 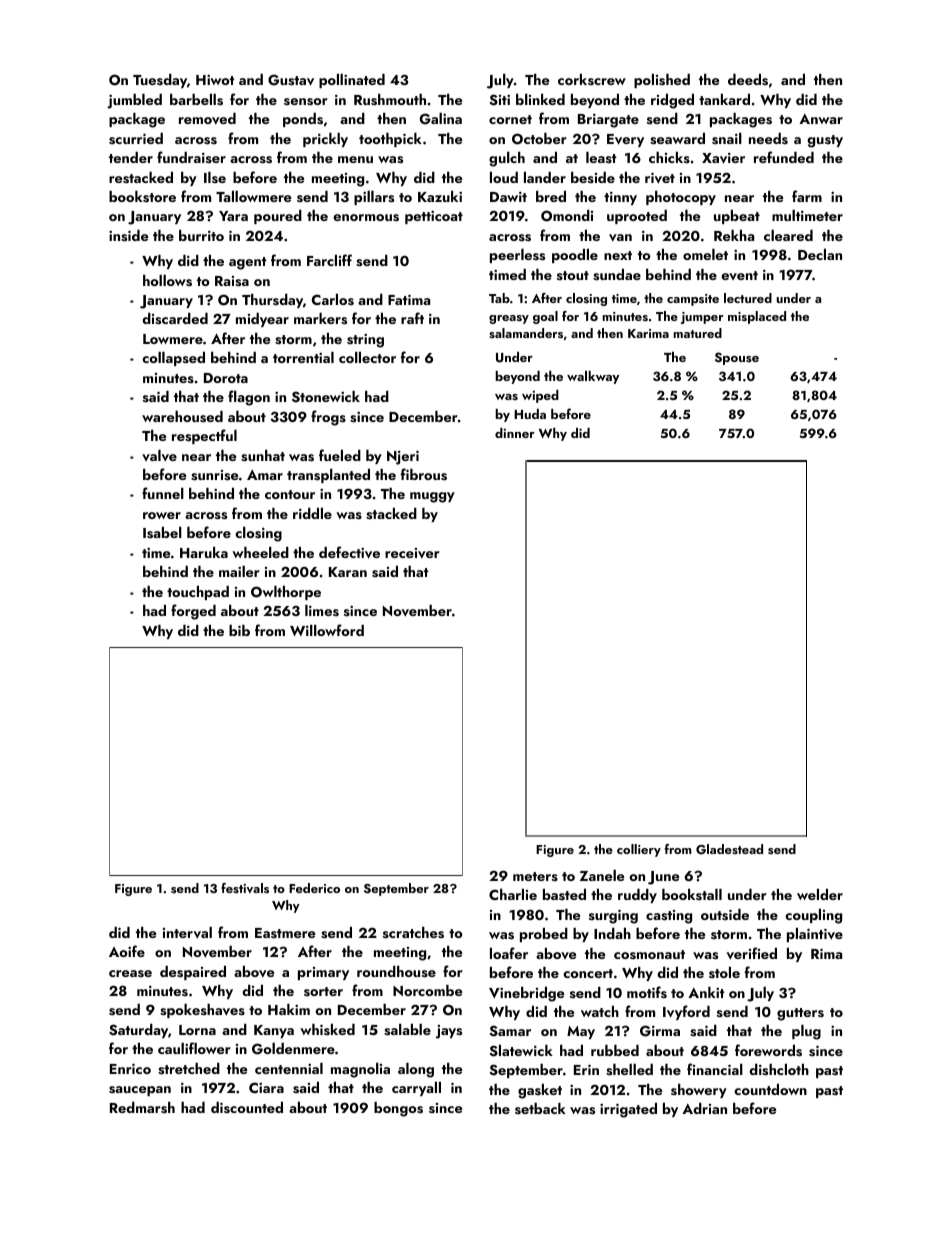 I want to click on Tuesday, so click(x=160, y=81).
